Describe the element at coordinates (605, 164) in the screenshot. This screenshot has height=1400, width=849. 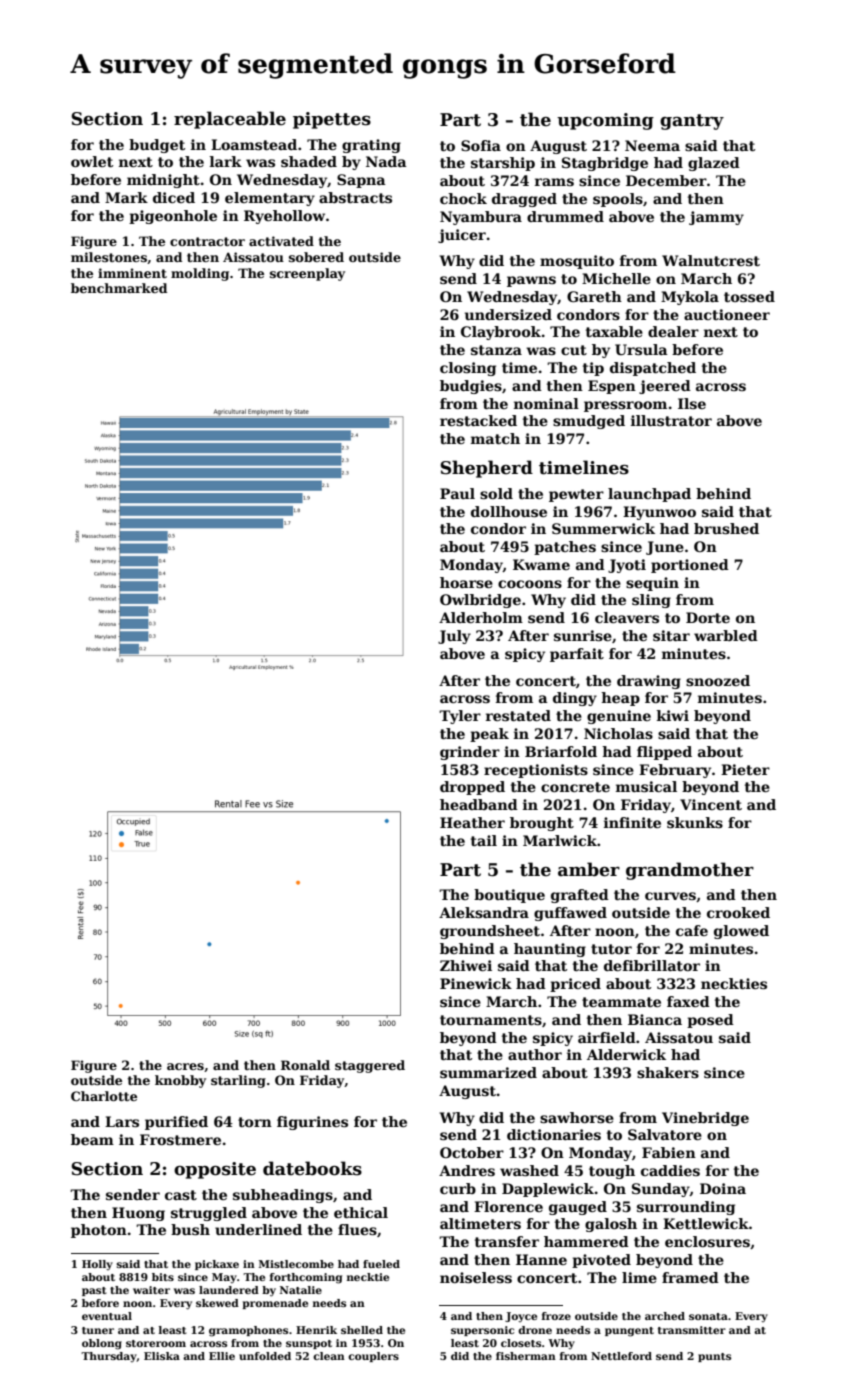
I see `Stagbridge` at that location.
